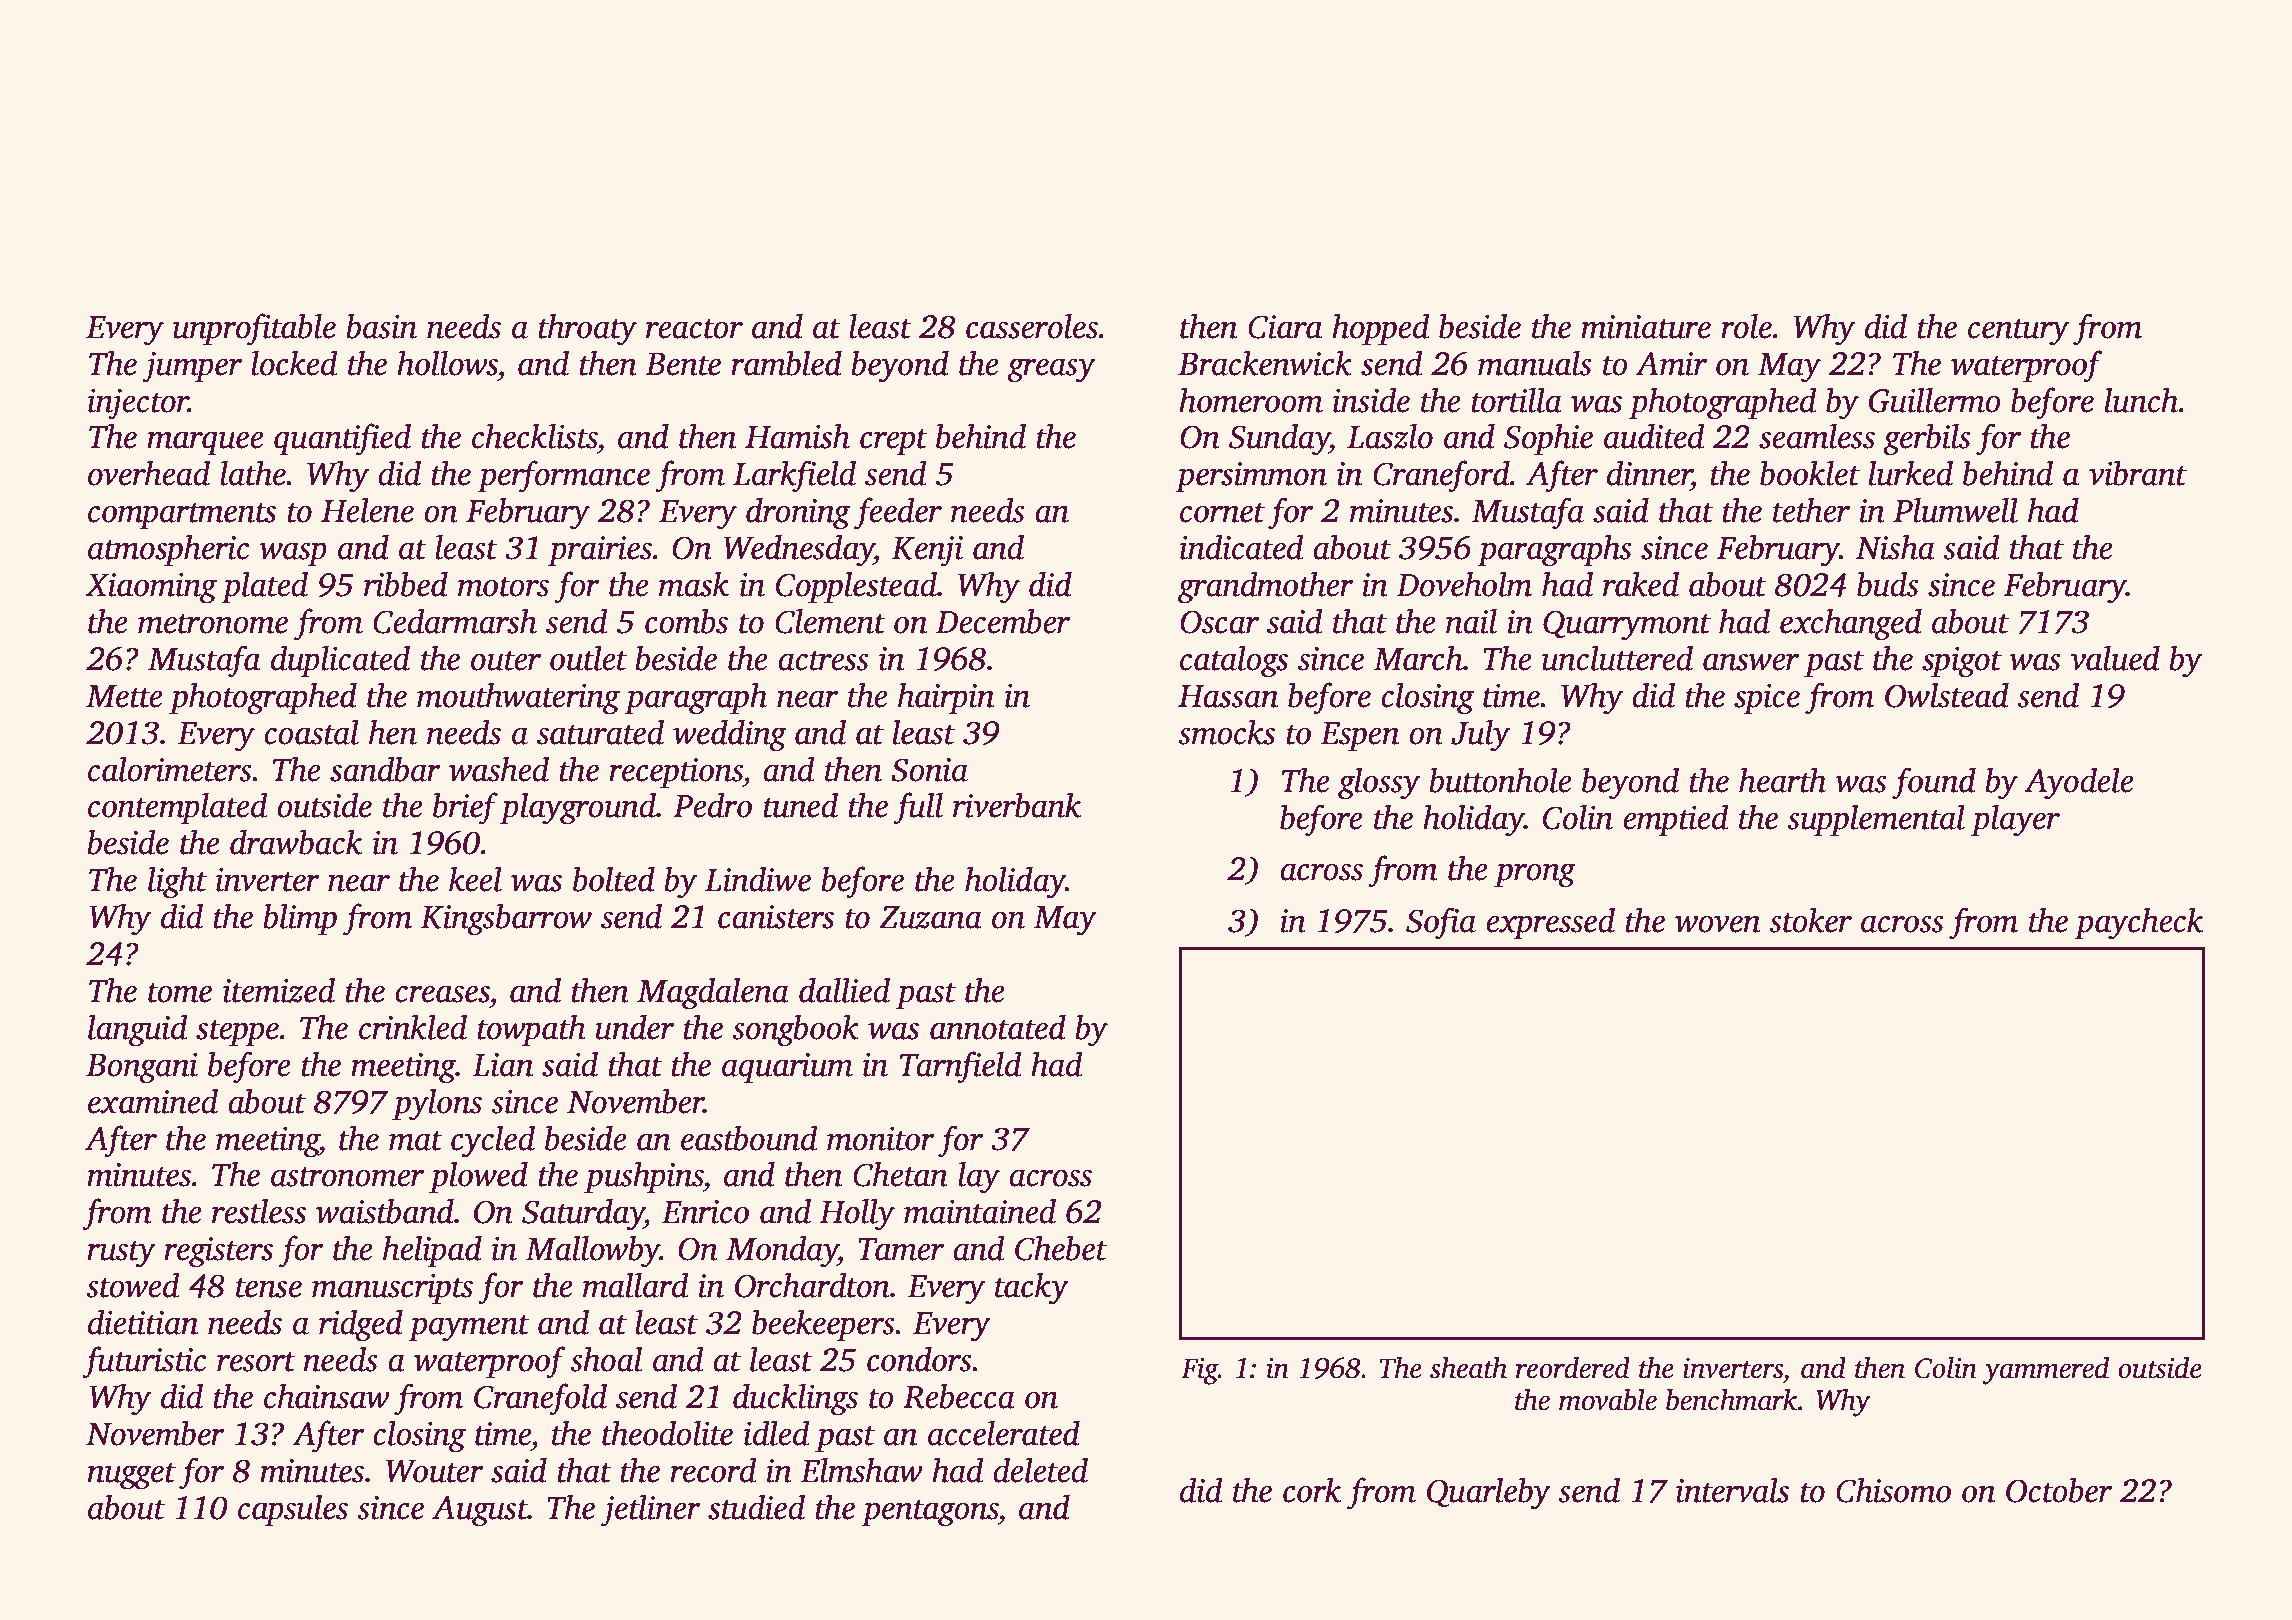 This page has width=2292, height=1620. Describe the element at coordinates (131, 1476) in the page. I see `nugget` at that location.
